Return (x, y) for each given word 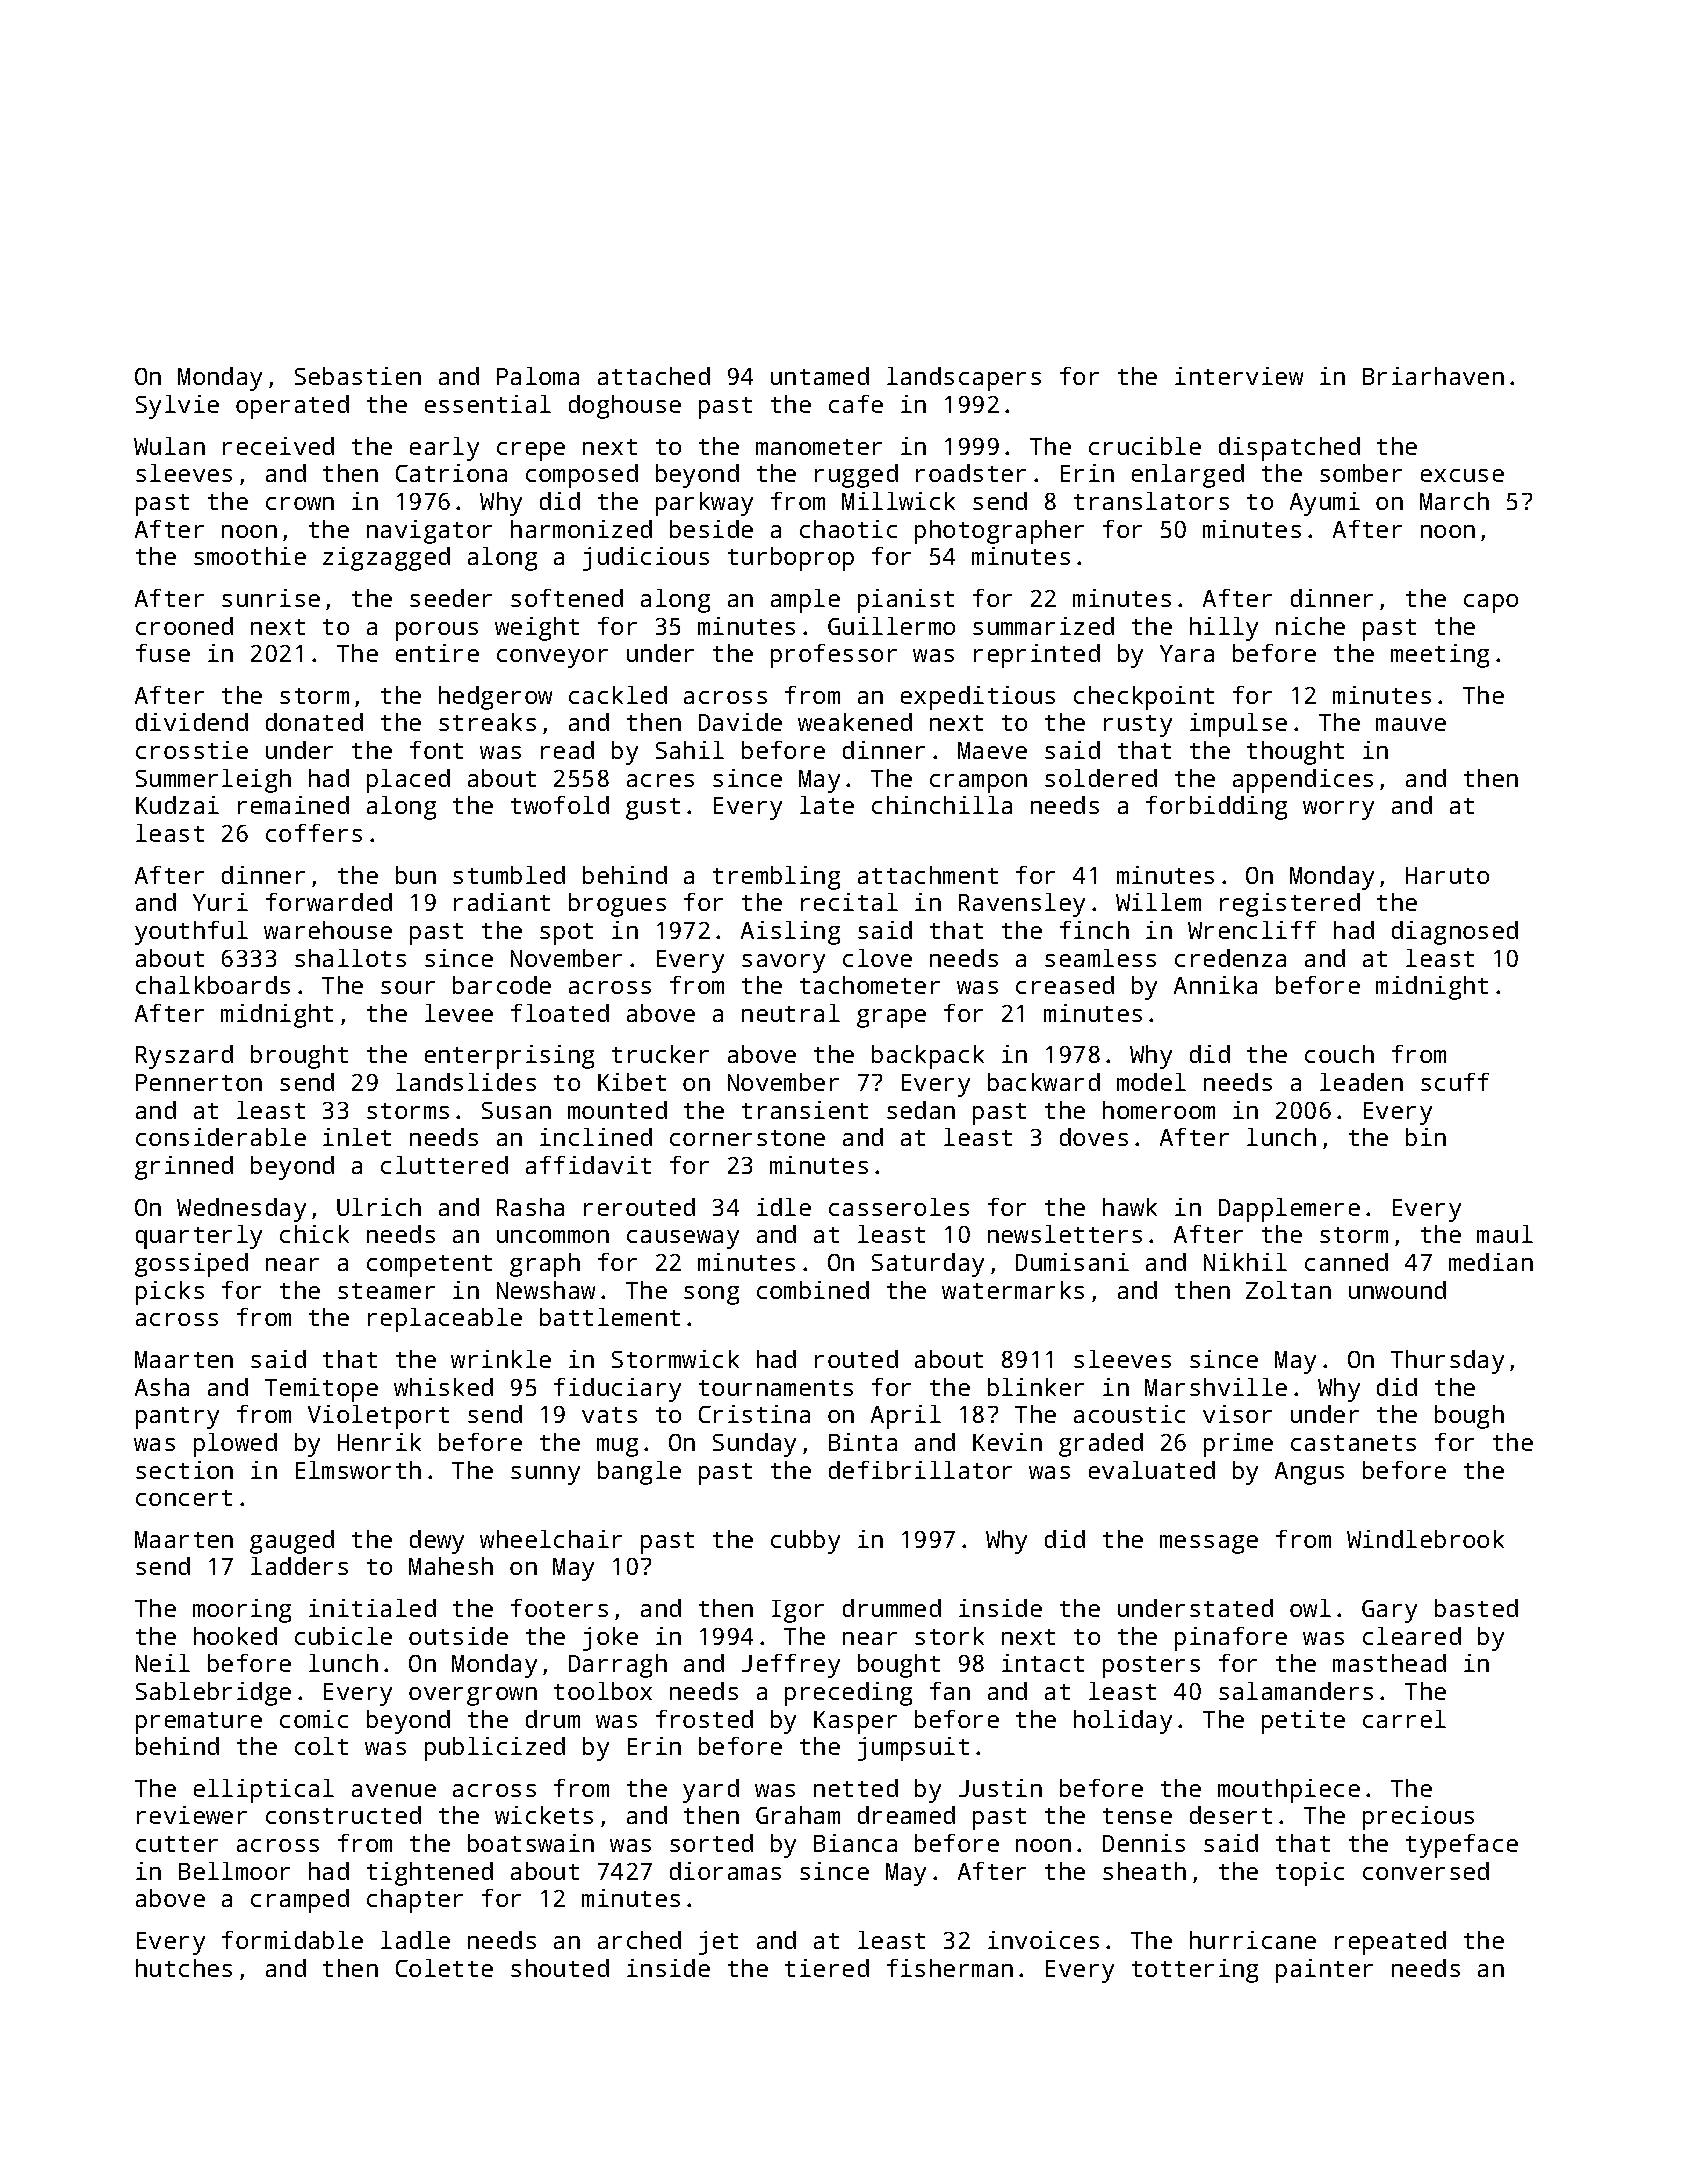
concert (184, 1498)
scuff (1455, 1082)
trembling (776, 878)
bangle (639, 1473)
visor (1237, 1414)
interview (1239, 376)
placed (408, 781)
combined (813, 1290)
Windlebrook (1425, 1539)
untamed (820, 376)
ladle (415, 1940)
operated (292, 407)
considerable (221, 1137)
